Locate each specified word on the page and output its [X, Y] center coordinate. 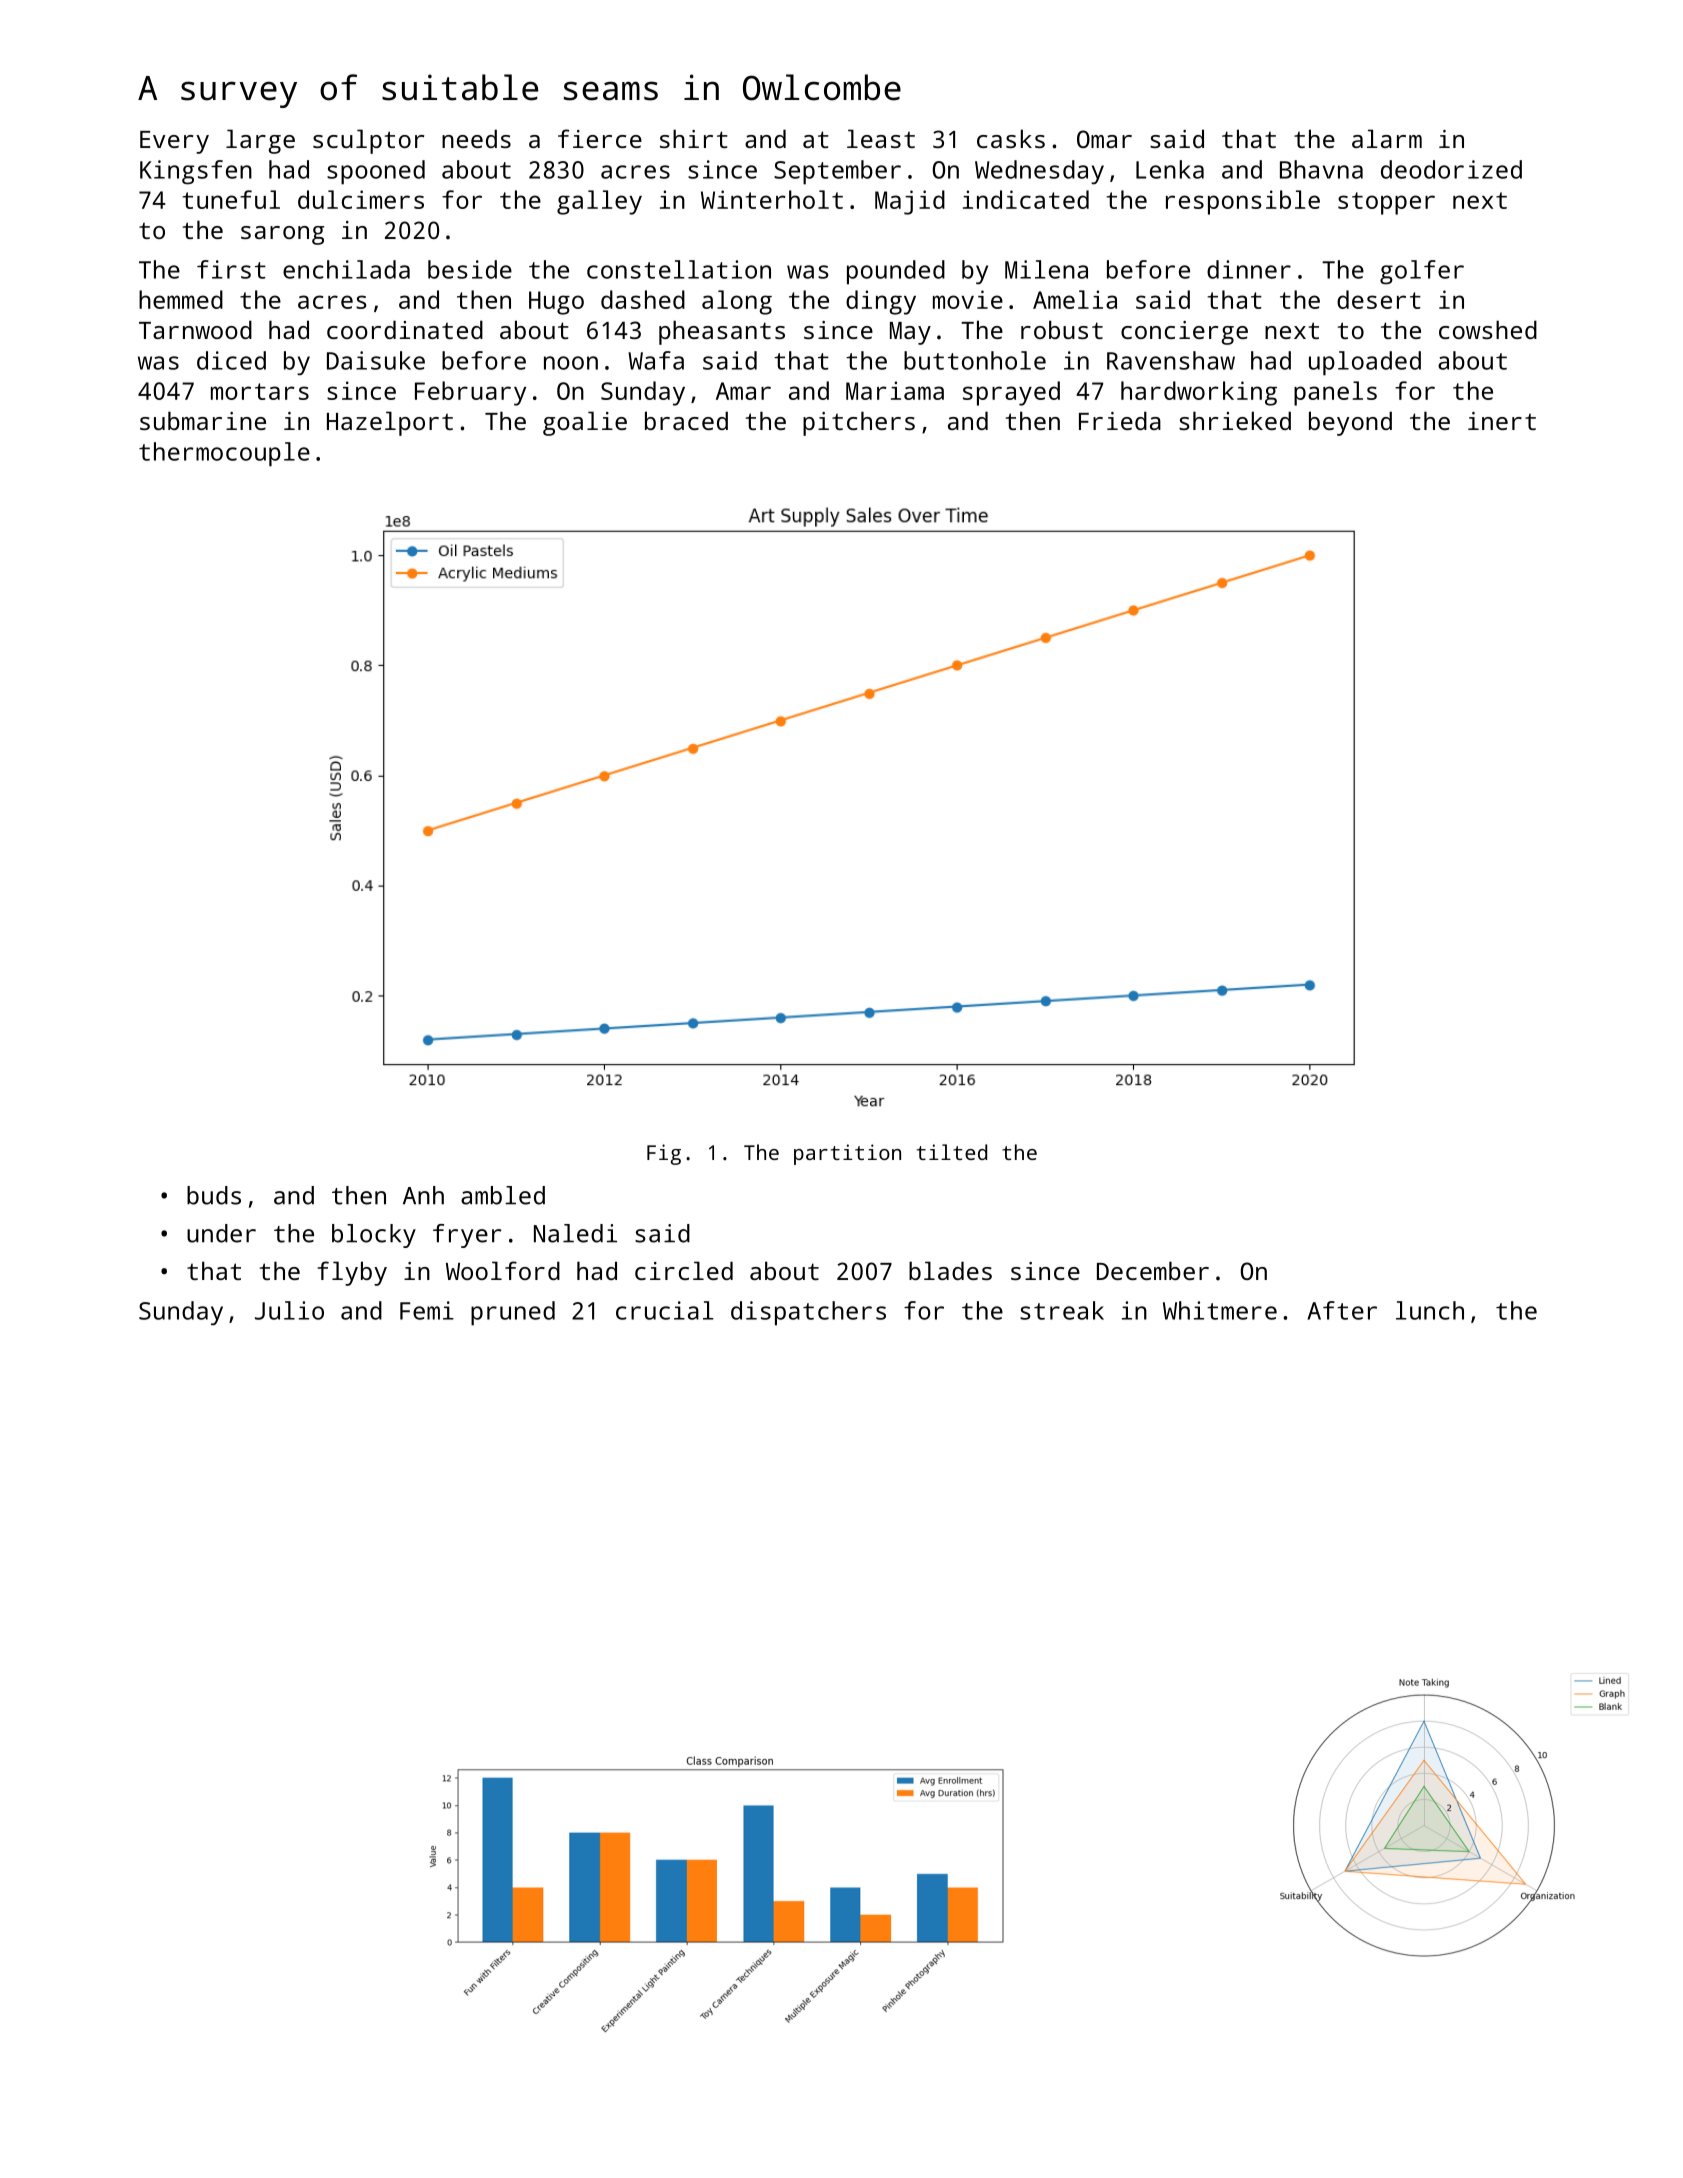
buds [214, 1195]
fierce [600, 138]
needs [476, 138]
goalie [585, 423]
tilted [952, 1152]
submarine [203, 420]
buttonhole [975, 360]
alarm [1387, 138]
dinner [1249, 269]
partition [847, 1154]
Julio [289, 1310]
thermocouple [224, 454]
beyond [1350, 423]
